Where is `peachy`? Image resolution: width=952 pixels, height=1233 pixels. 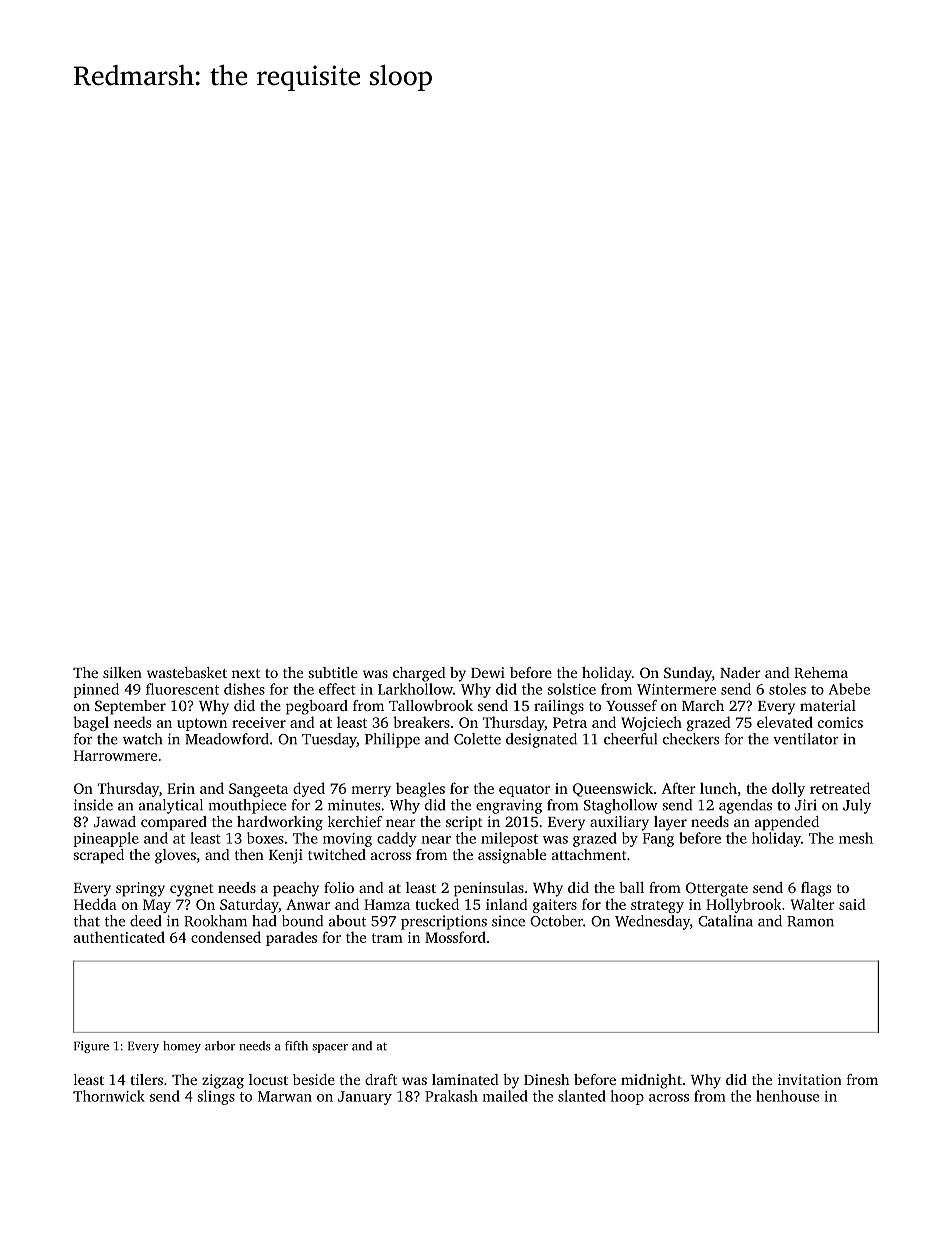
peachy is located at coordinates (296, 889).
